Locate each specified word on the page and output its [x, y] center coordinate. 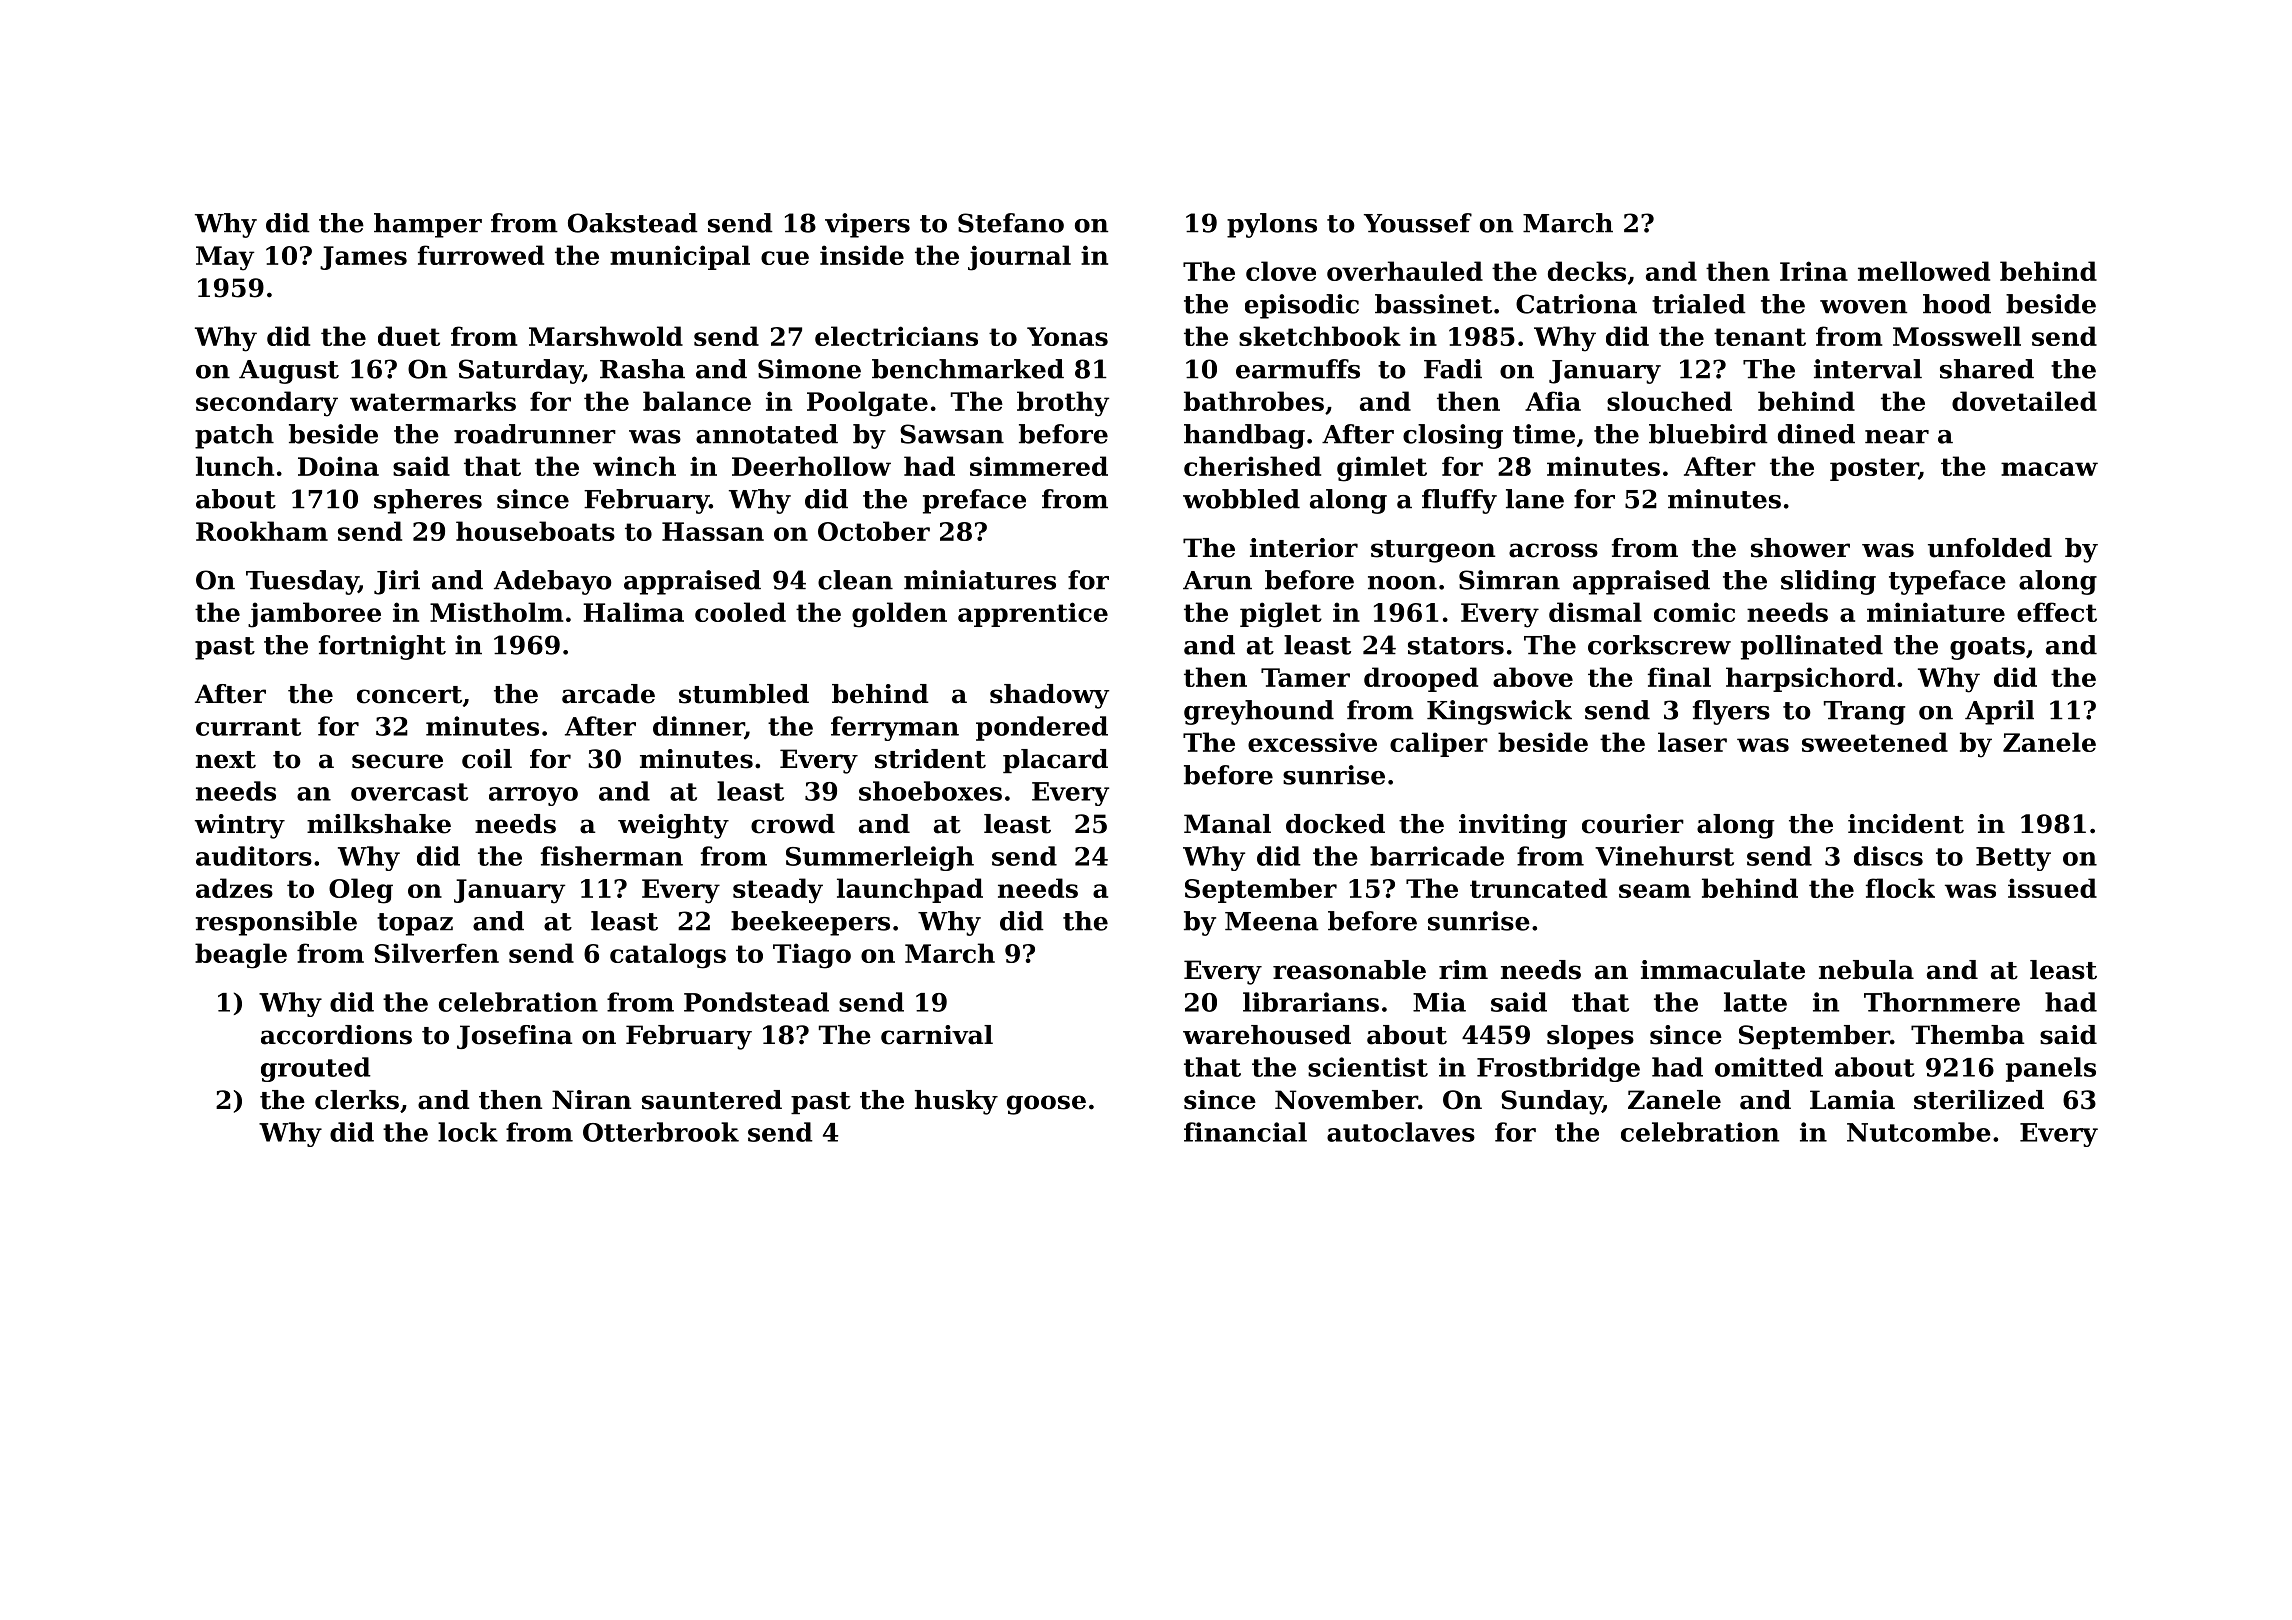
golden [899, 615]
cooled [740, 612]
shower [1800, 548]
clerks [357, 1100]
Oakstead [633, 223]
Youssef [1418, 223]
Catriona [1576, 304]
